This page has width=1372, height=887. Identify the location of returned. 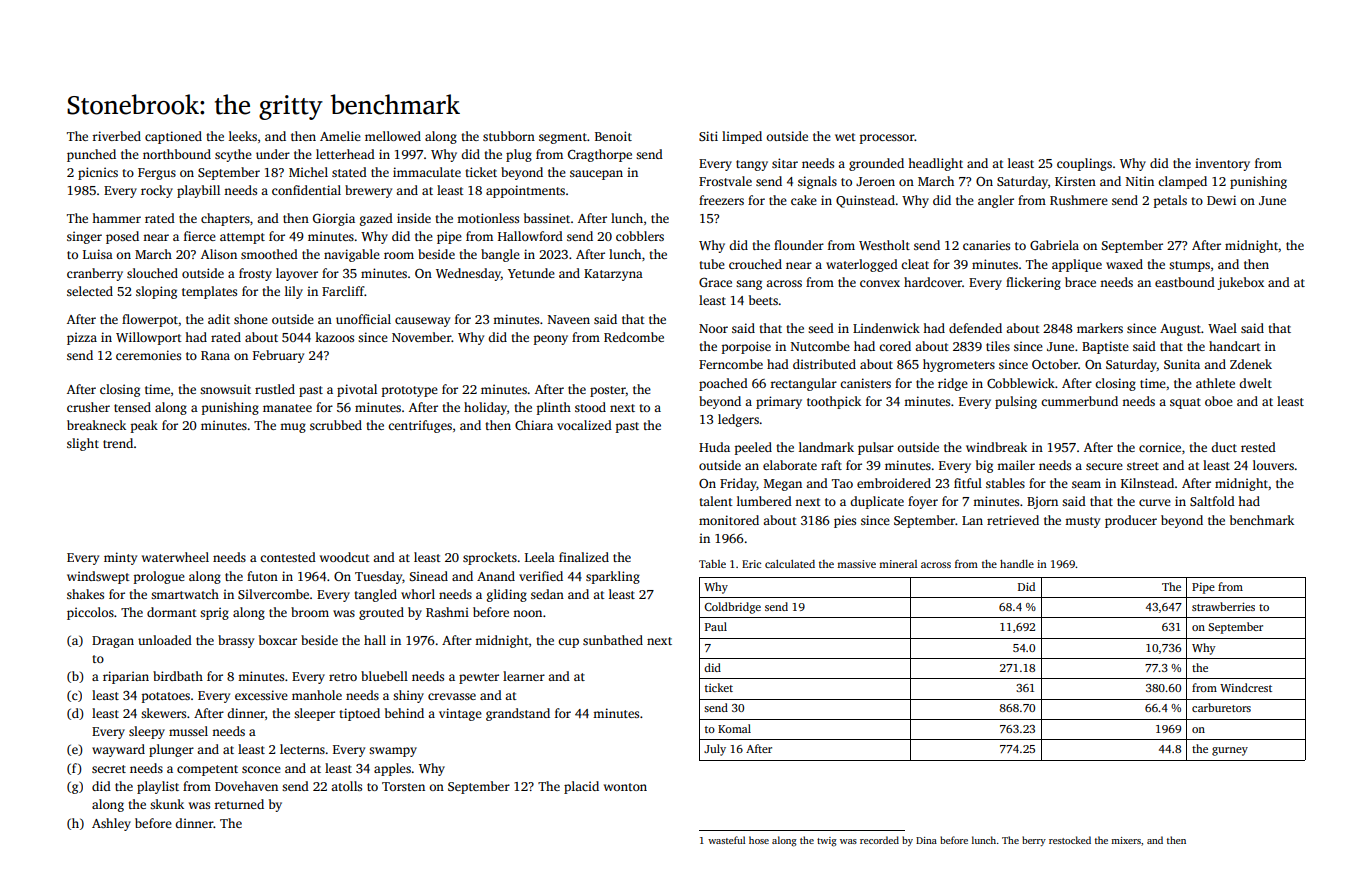
(239, 804).
